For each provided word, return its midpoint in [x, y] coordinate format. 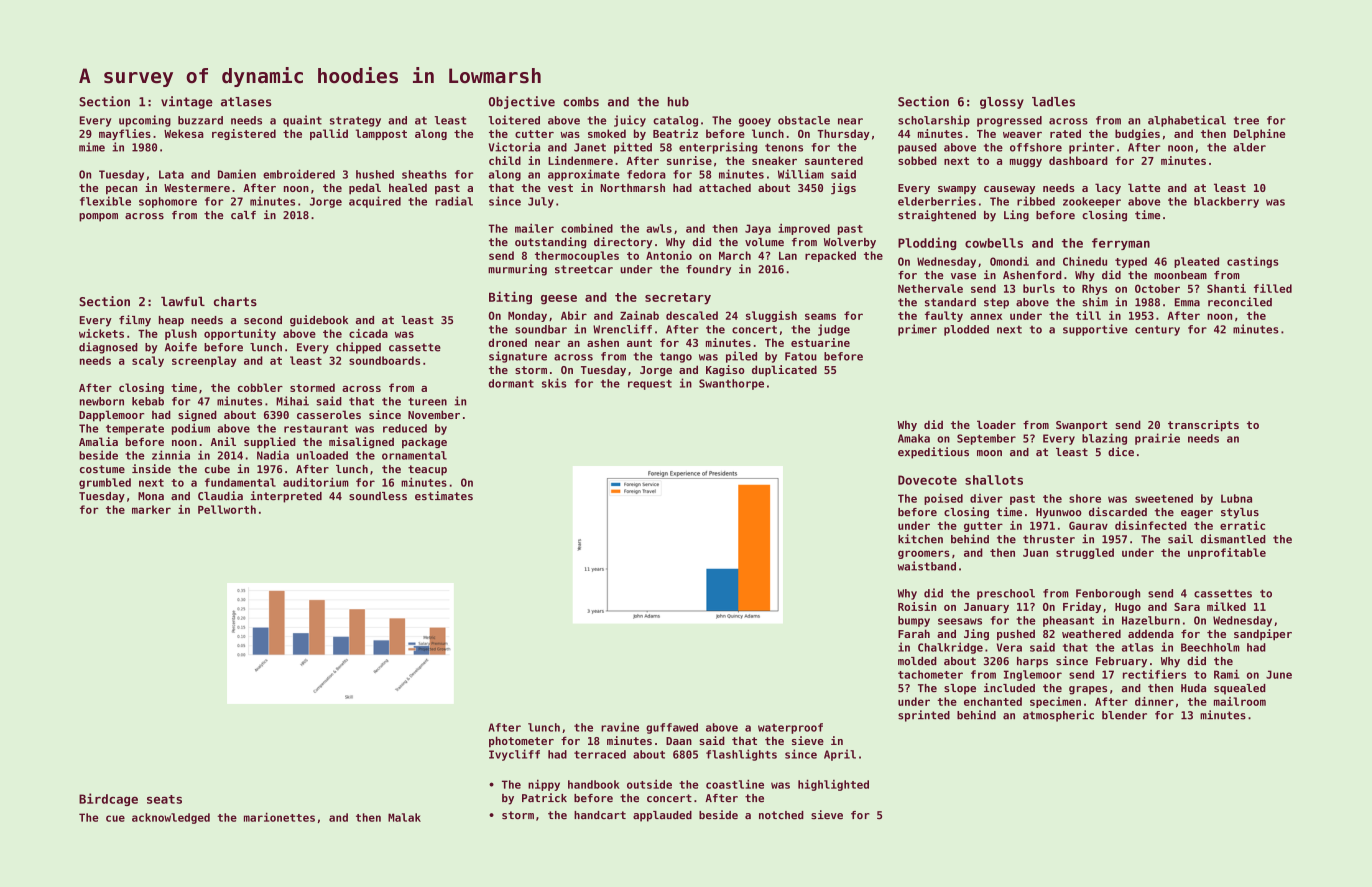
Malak [404, 817]
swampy [957, 190]
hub [678, 102]
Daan [679, 741]
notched [781, 815]
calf [243, 215]
